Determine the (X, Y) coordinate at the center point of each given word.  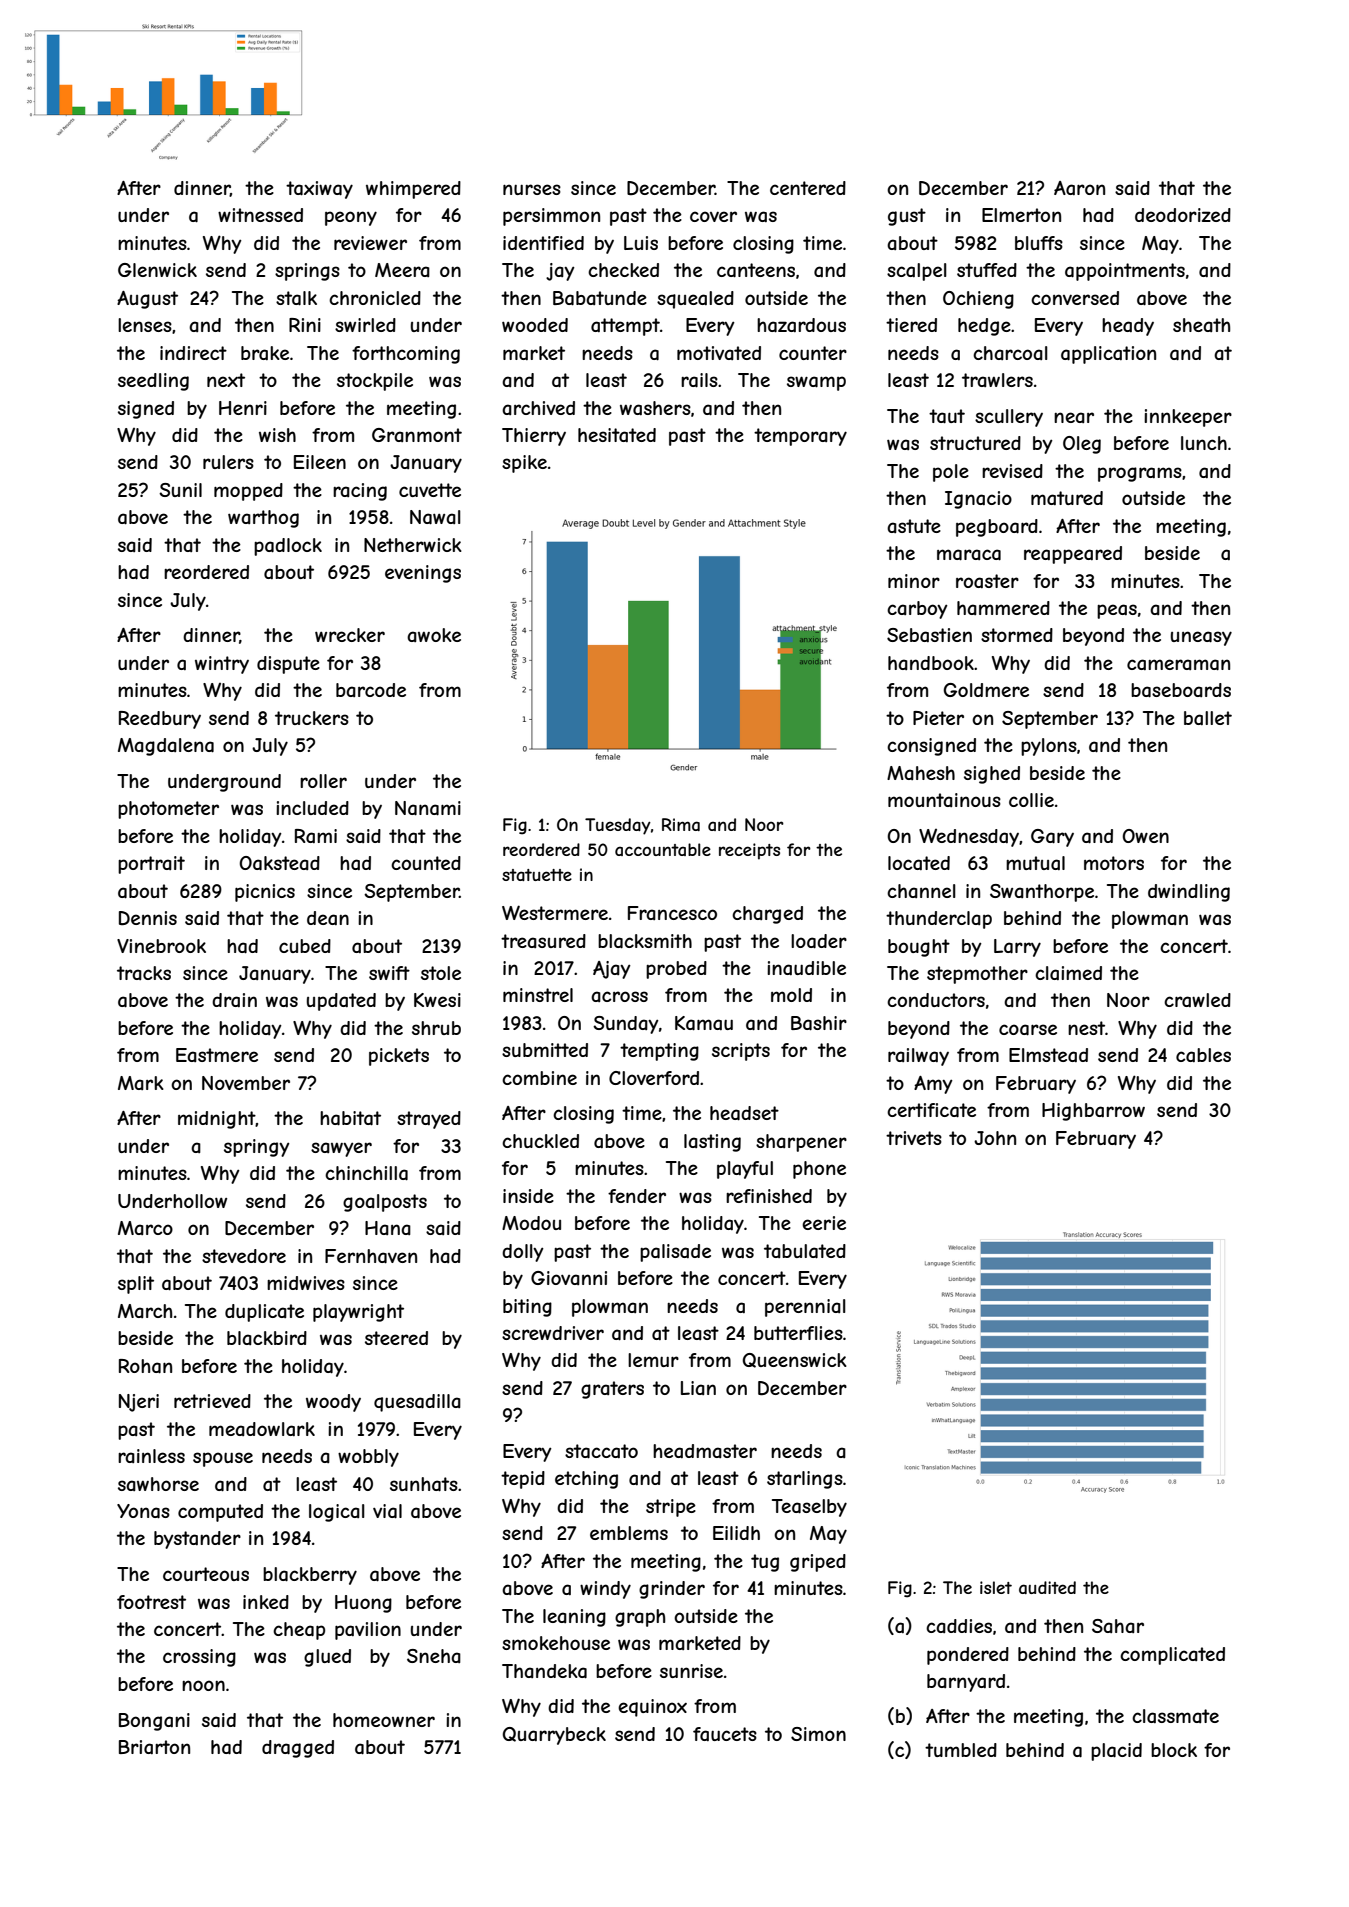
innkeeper (1188, 418)
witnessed (260, 215)
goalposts (385, 1203)
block (1174, 1750)
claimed (1068, 973)
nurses (532, 189)
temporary (800, 437)
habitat (350, 1118)
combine (539, 1078)
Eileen (320, 462)
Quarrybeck (554, 1736)
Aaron (1079, 188)
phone (819, 1170)
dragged (298, 1749)
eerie (824, 1223)
